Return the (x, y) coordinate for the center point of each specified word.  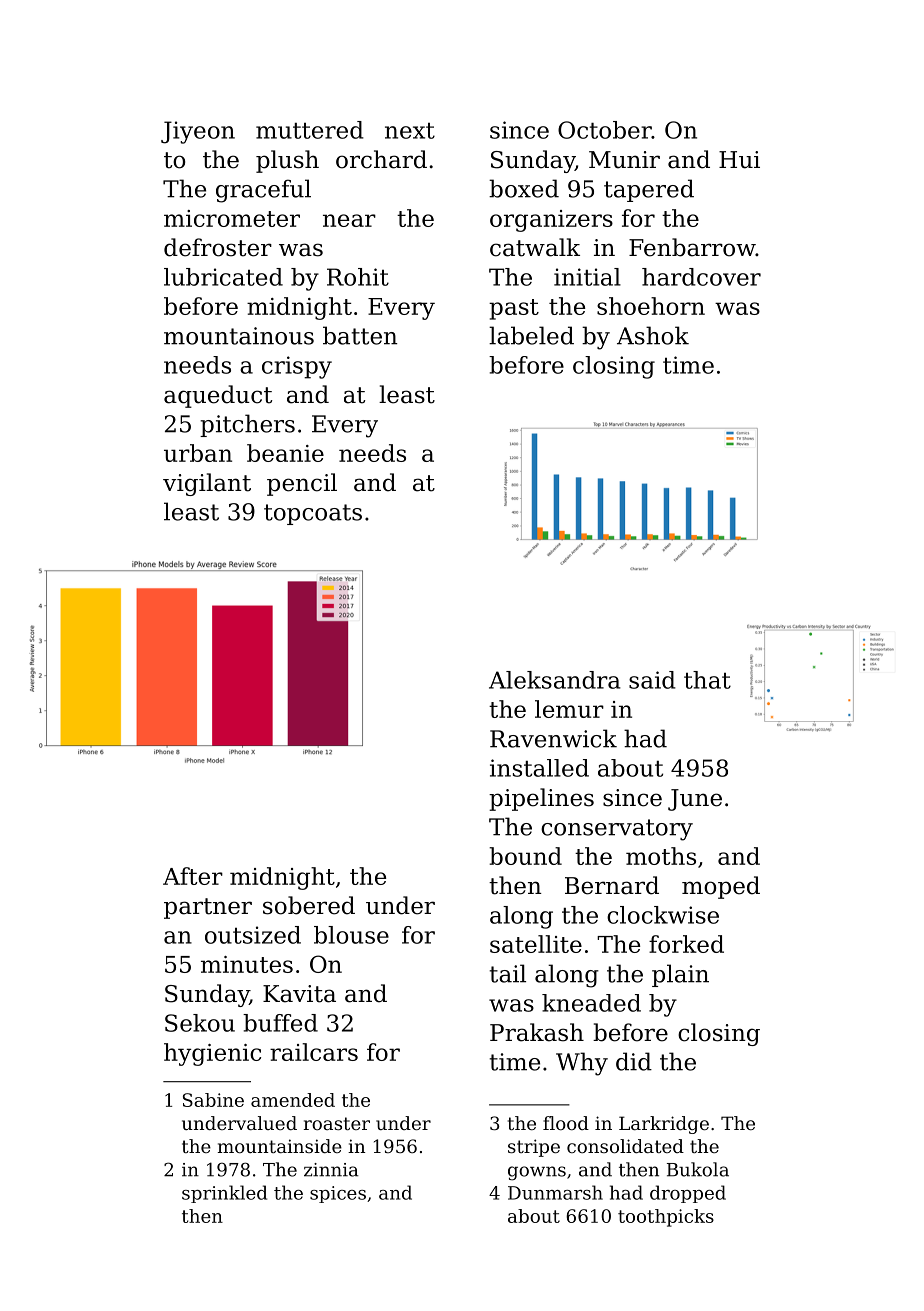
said (652, 680)
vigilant (207, 484)
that (707, 680)
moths (661, 856)
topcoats (313, 514)
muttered (310, 130)
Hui (739, 160)
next (410, 131)
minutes (247, 964)
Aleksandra (555, 680)
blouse (351, 935)
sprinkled (224, 1194)
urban (198, 453)
